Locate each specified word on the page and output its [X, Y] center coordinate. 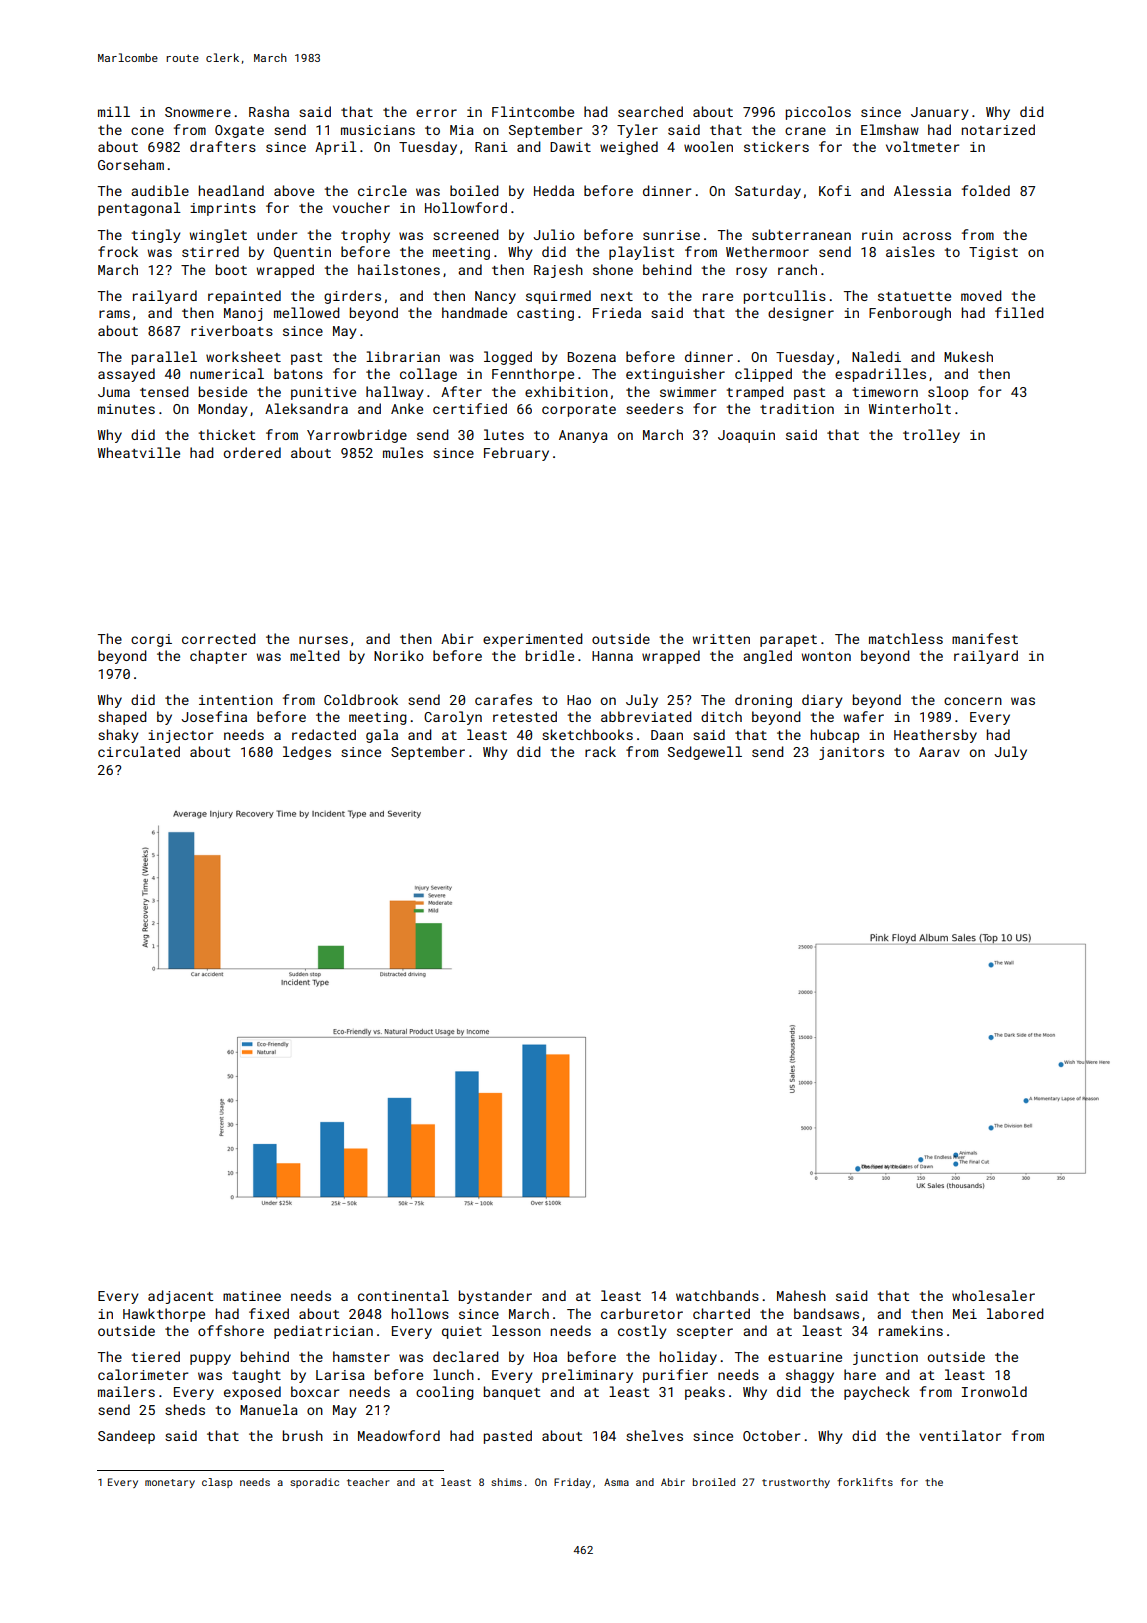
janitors [851, 753]
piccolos [818, 113]
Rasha [269, 111]
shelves [654, 1435]
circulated [139, 751]
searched [650, 111]
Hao [579, 700]
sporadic [314, 1483]
